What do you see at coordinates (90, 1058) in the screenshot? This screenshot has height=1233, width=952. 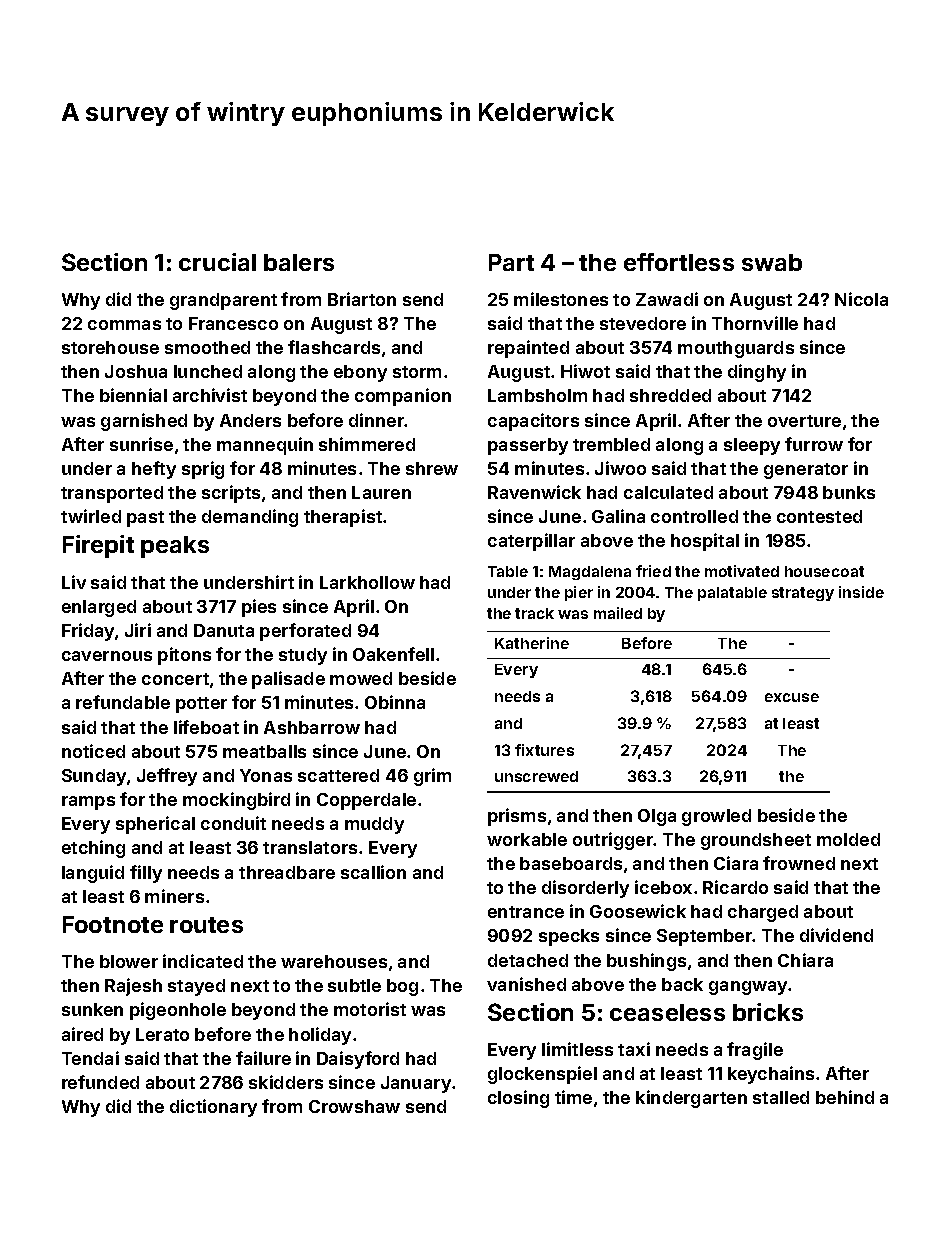 I see `Tendai` at bounding box center [90, 1058].
